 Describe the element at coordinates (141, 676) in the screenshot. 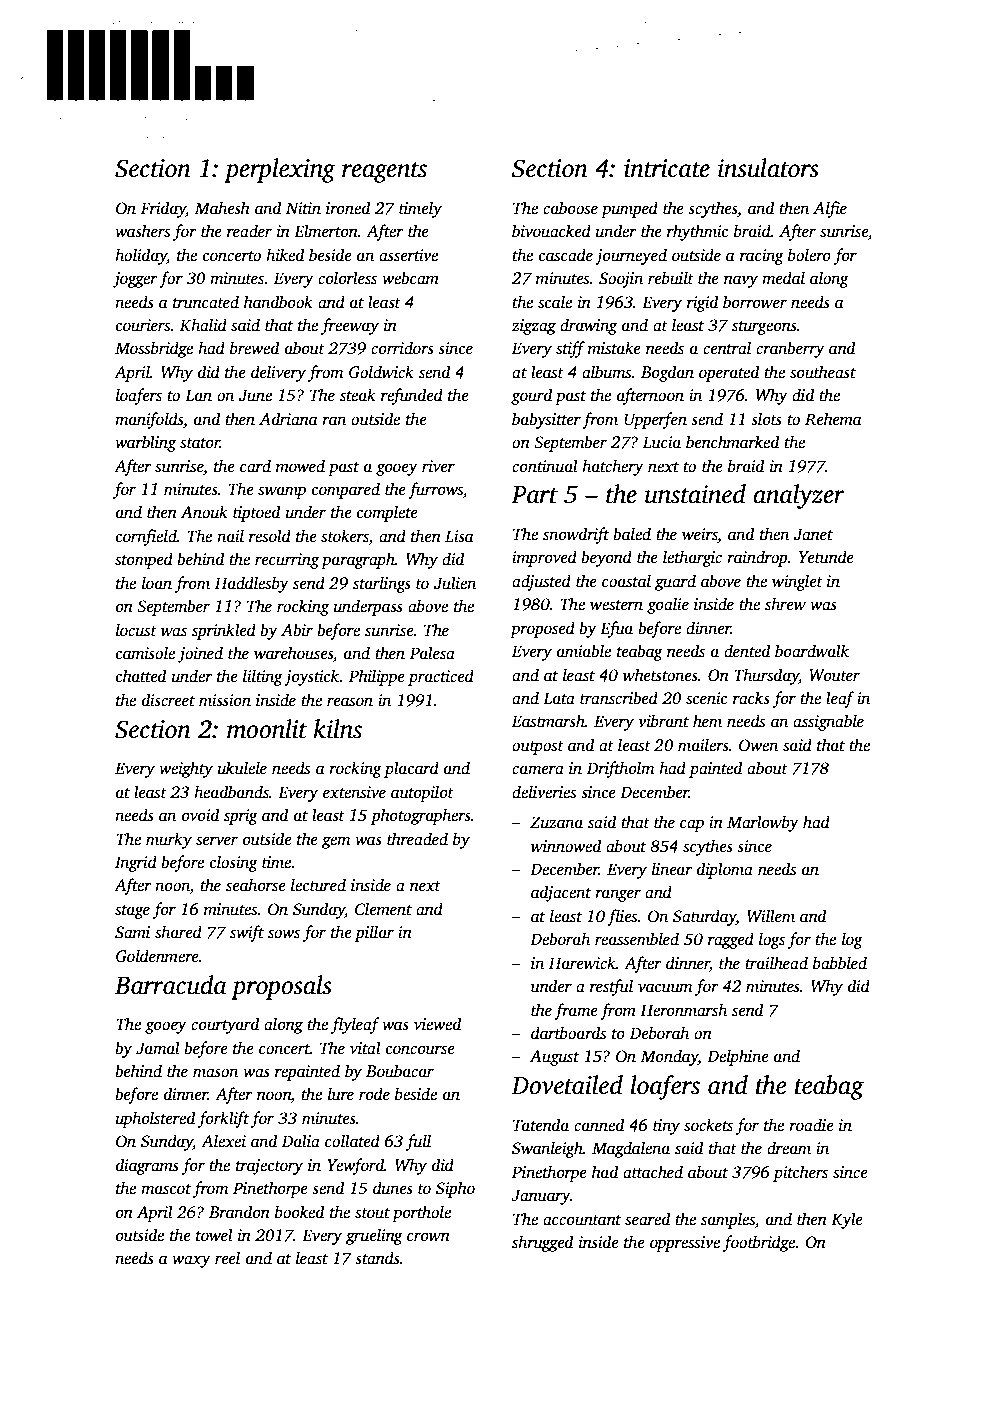

I see `chatted` at that location.
